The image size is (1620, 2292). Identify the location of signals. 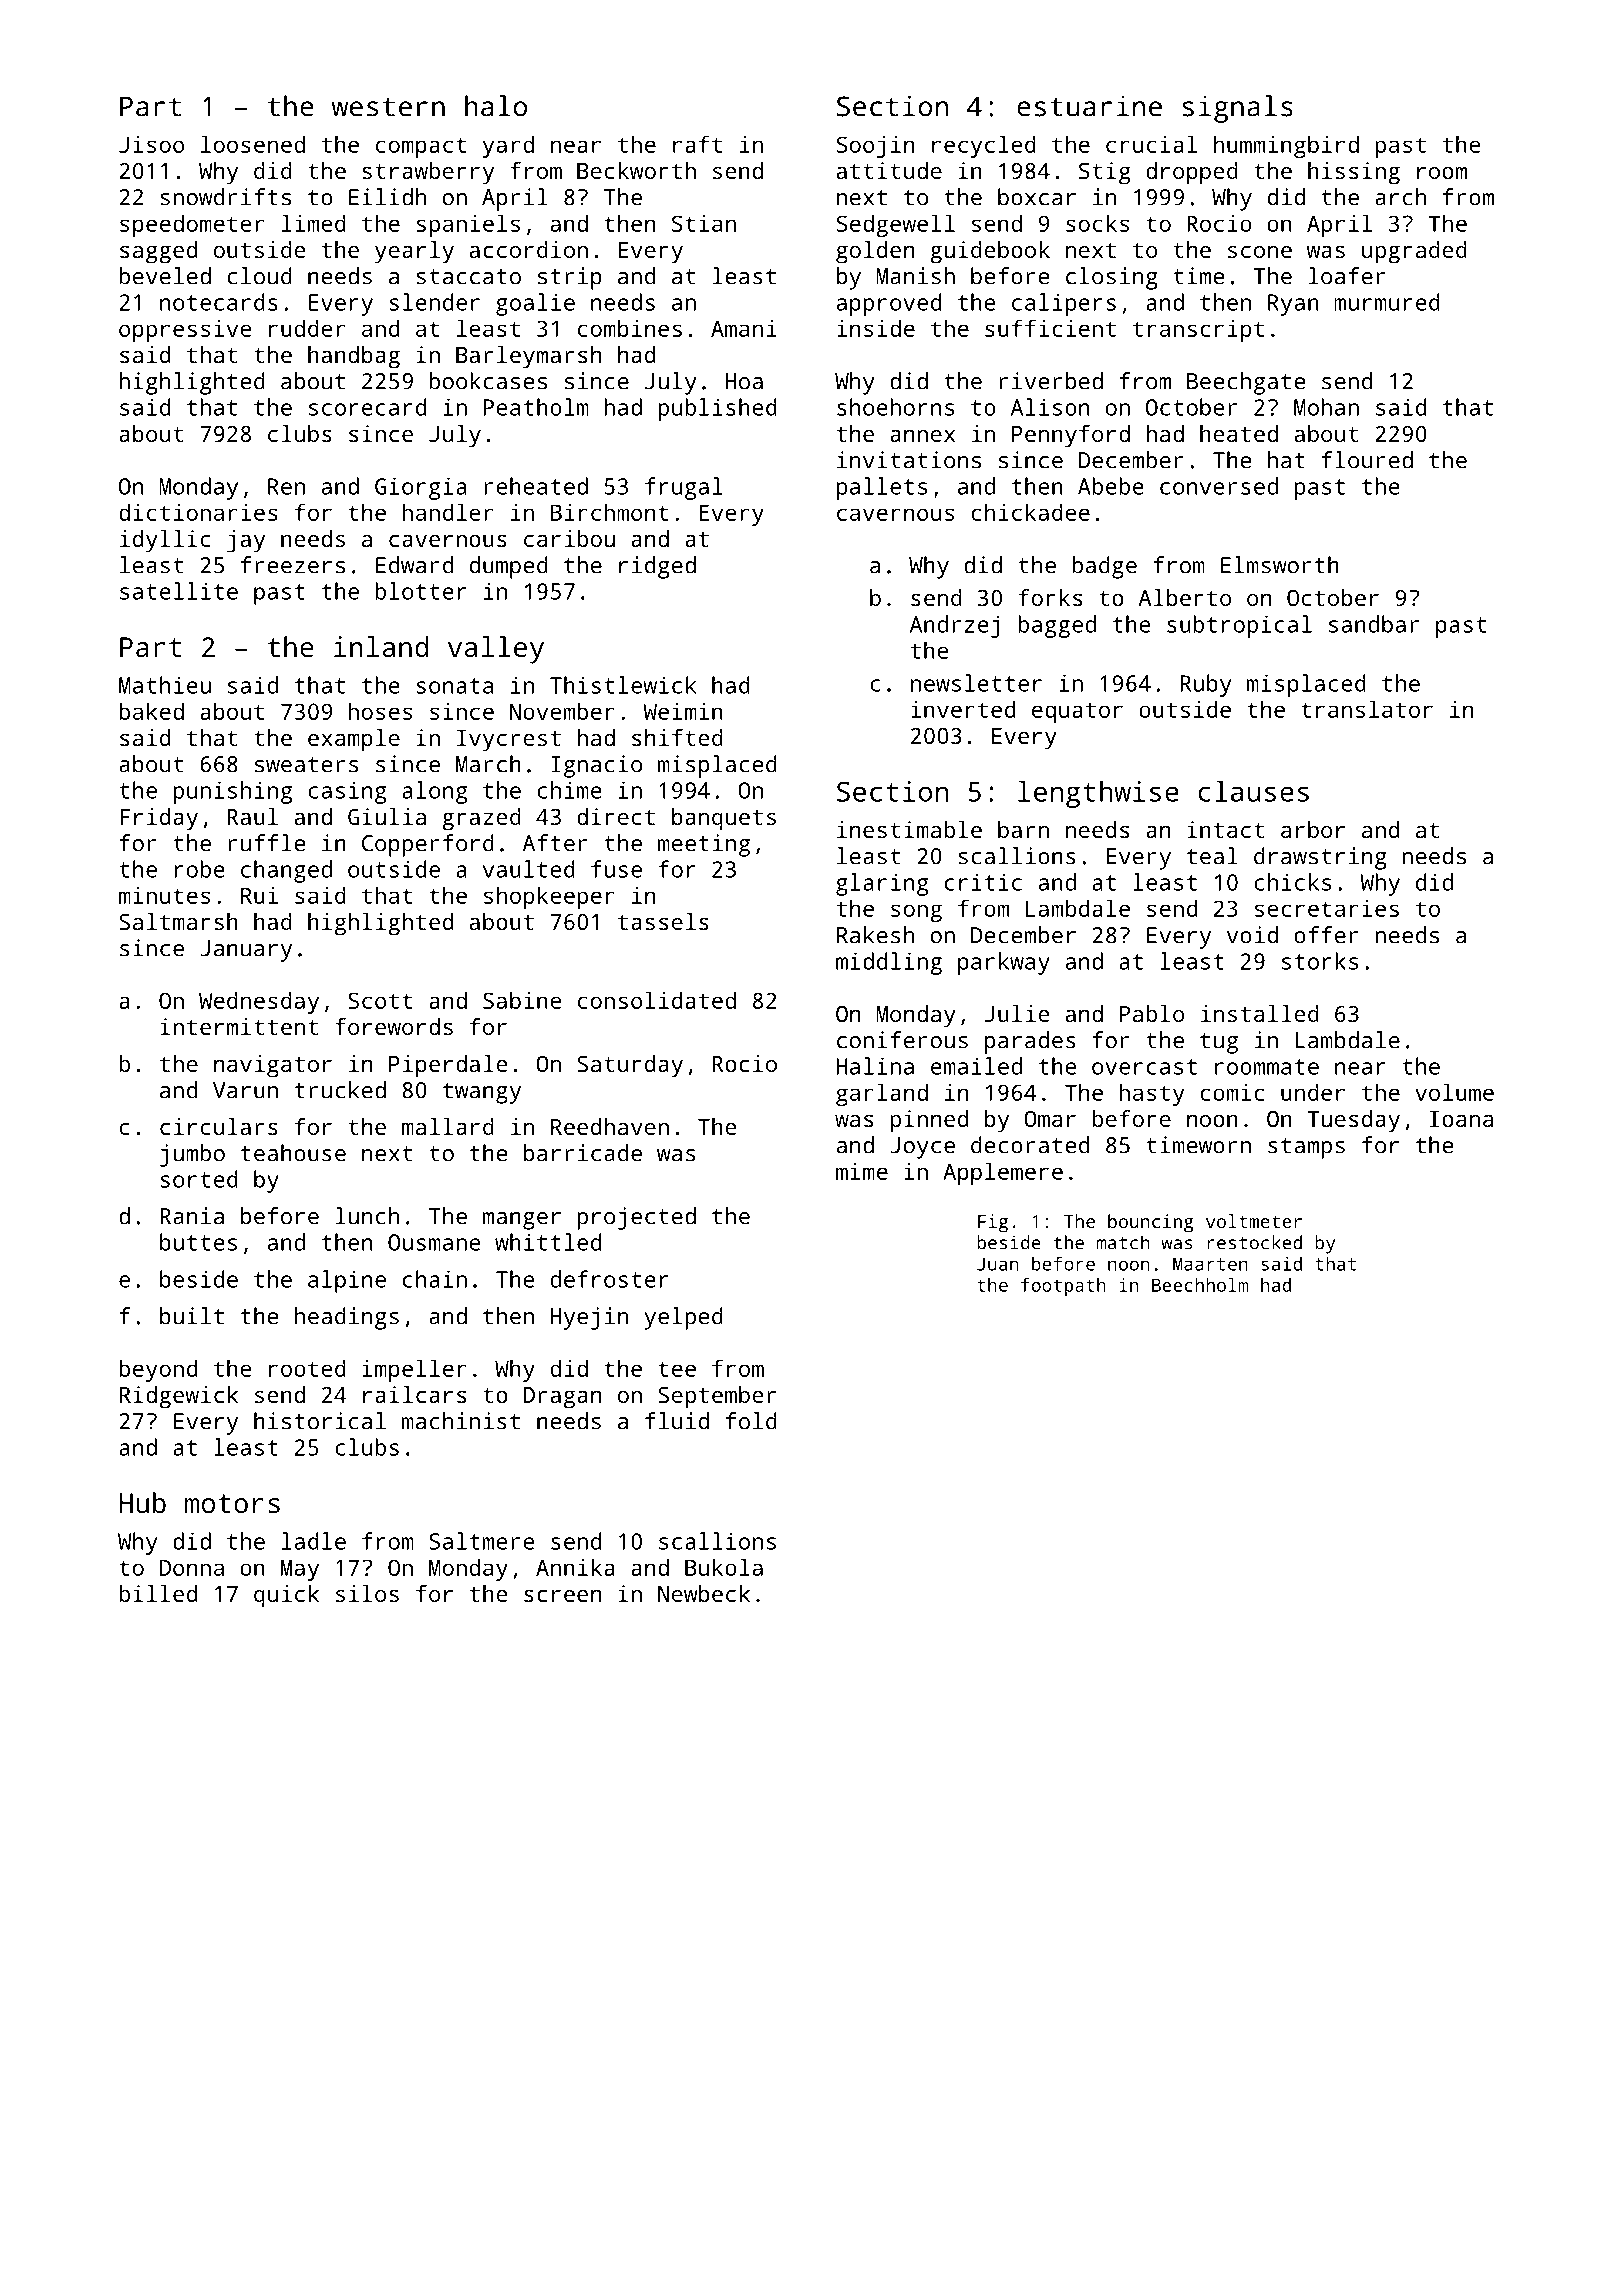
(1237, 109).
